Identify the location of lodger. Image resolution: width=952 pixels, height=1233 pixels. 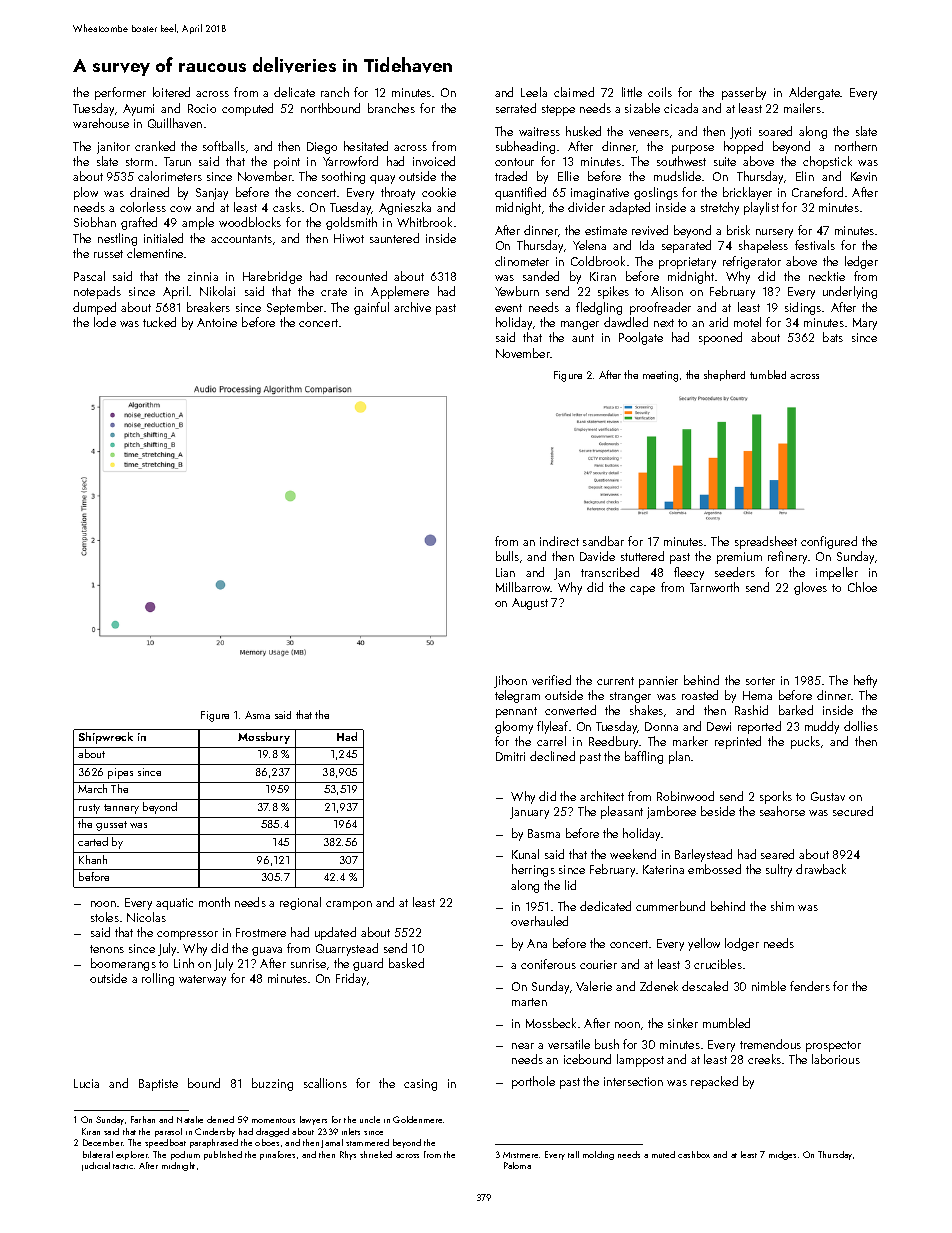
(742, 944).
